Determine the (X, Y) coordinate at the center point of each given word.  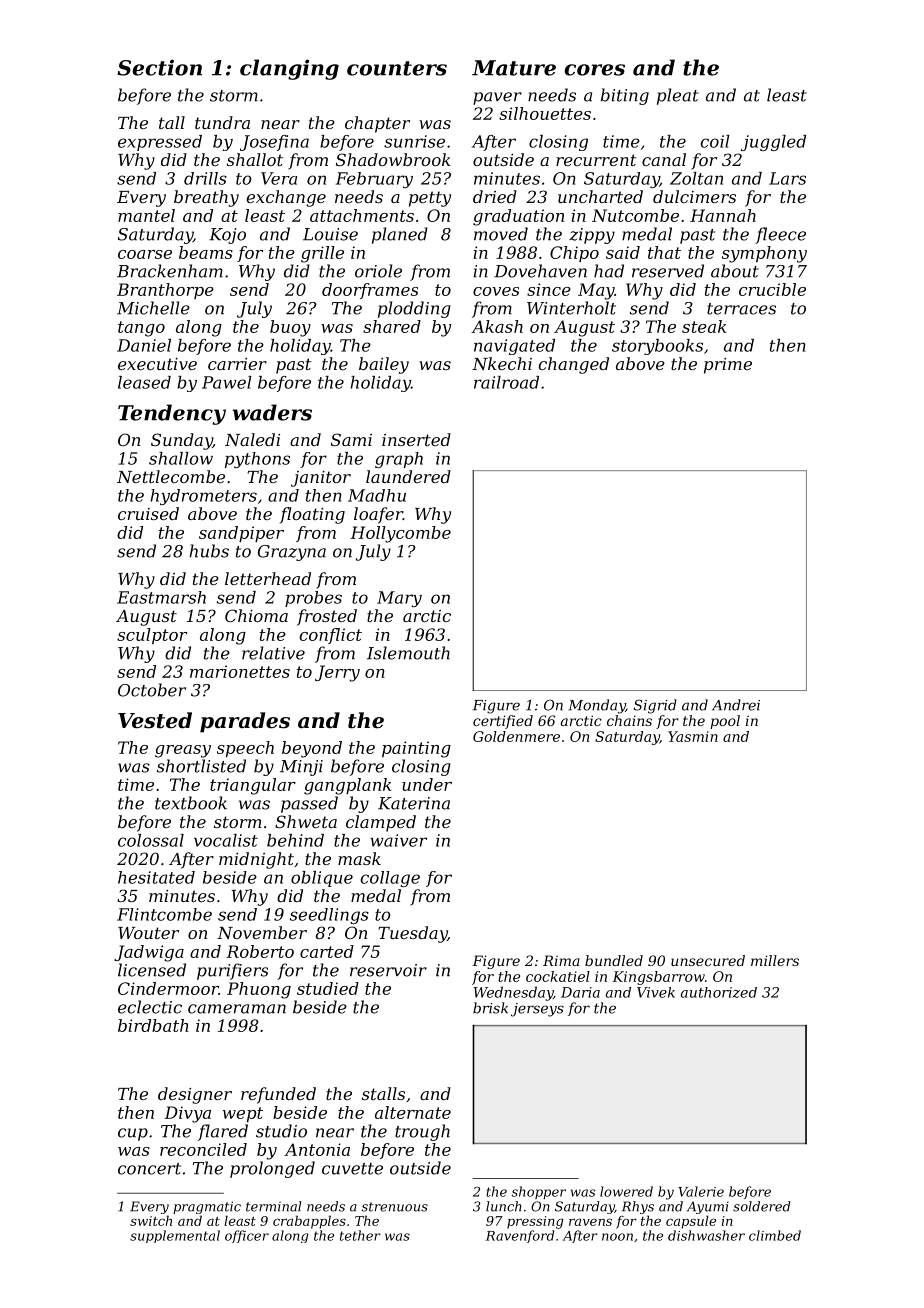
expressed (160, 143)
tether (360, 1235)
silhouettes (545, 113)
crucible (772, 289)
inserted (416, 439)
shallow (181, 458)
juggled (773, 143)
